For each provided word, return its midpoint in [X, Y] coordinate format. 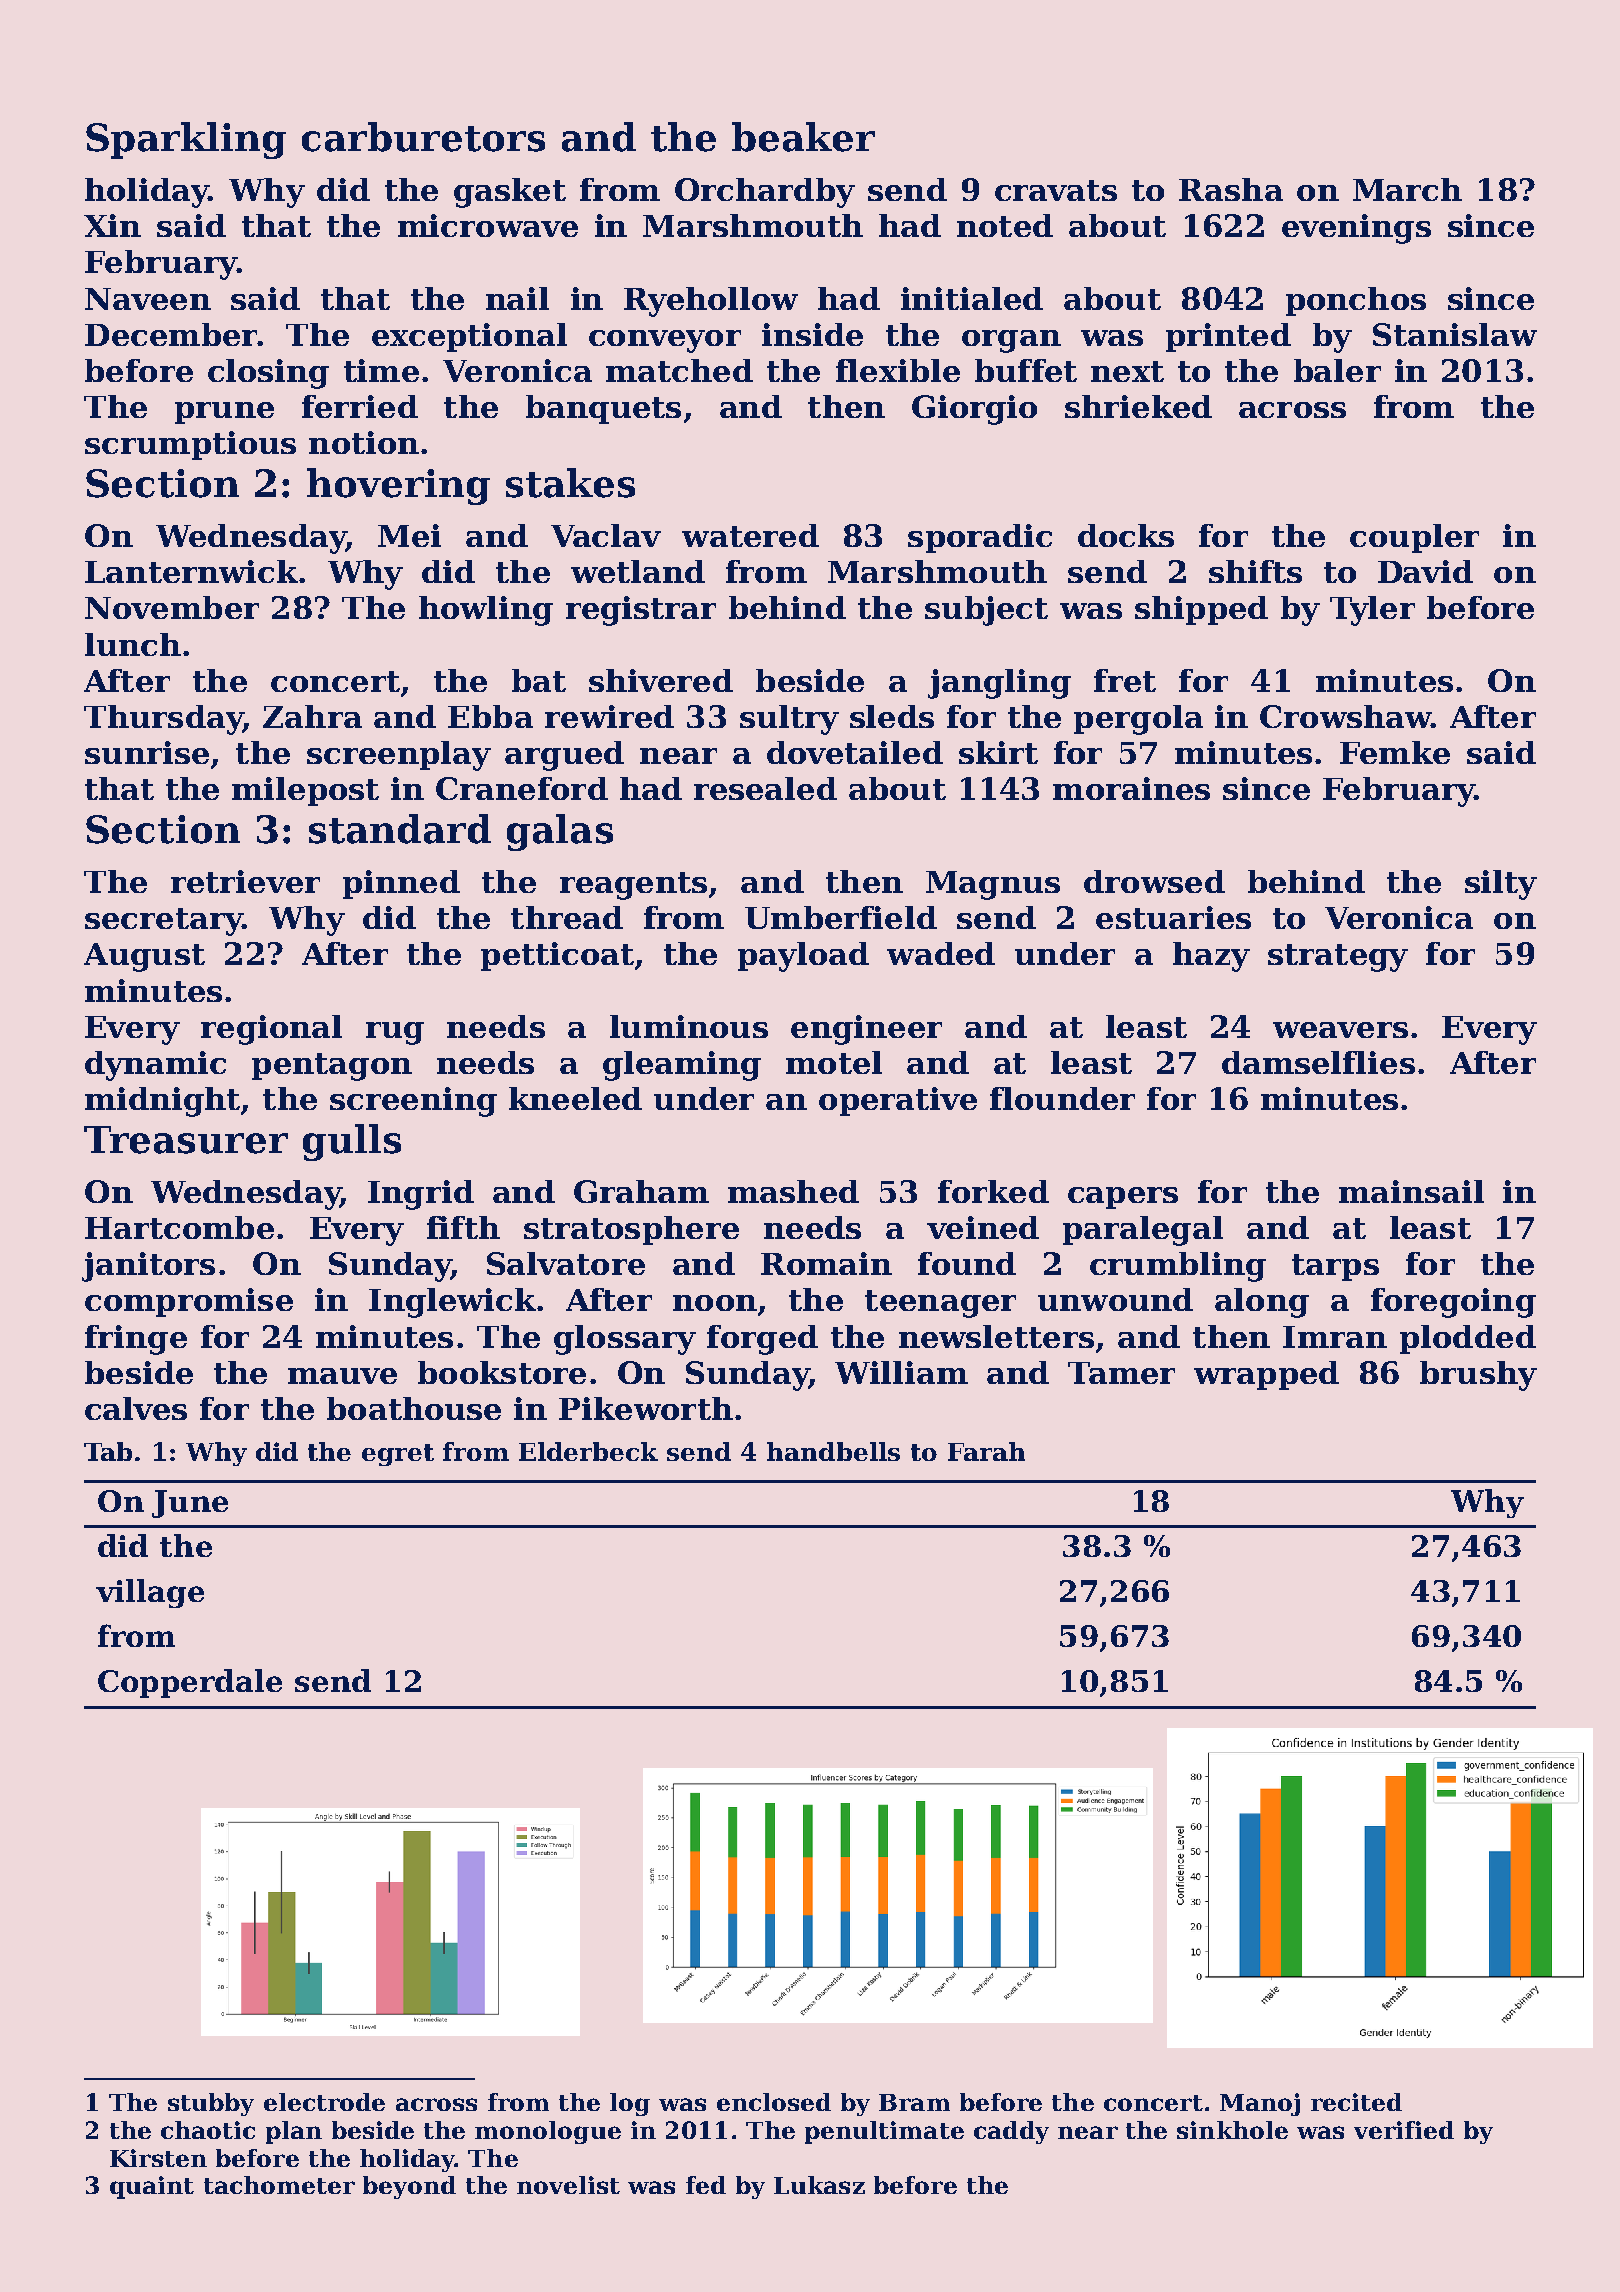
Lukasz [819, 2185]
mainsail [1411, 1191]
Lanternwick [191, 571]
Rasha [1231, 189]
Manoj [1260, 2104]
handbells [833, 1451]
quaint [152, 2187]
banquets [603, 409]
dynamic [155, 1066]
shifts [1255, 571]
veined [983, 1227]
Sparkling [186, 140]
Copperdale [190, 1683]
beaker [803, 137]
